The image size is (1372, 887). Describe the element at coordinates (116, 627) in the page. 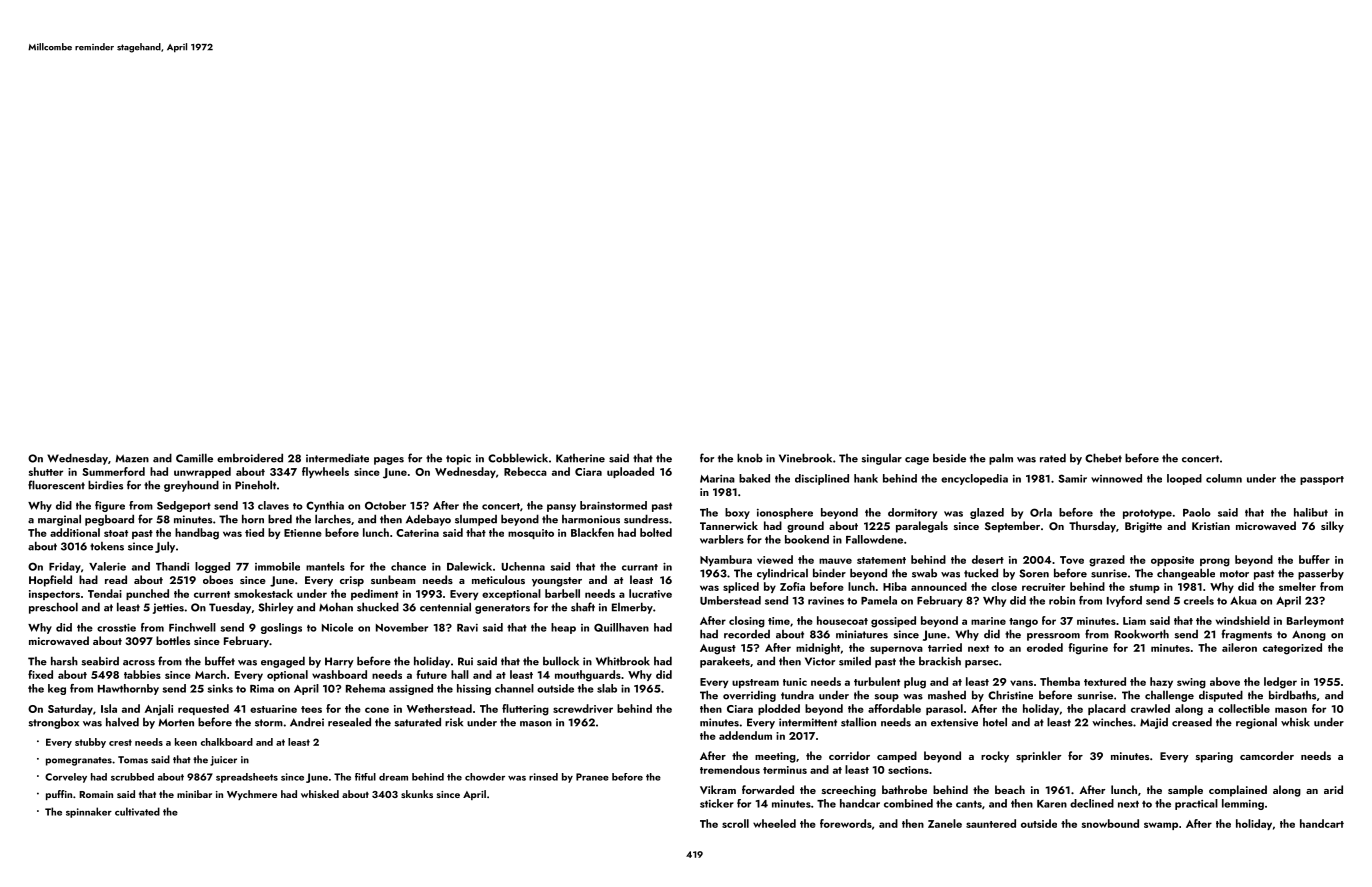

I see `crosstie` at that location.
